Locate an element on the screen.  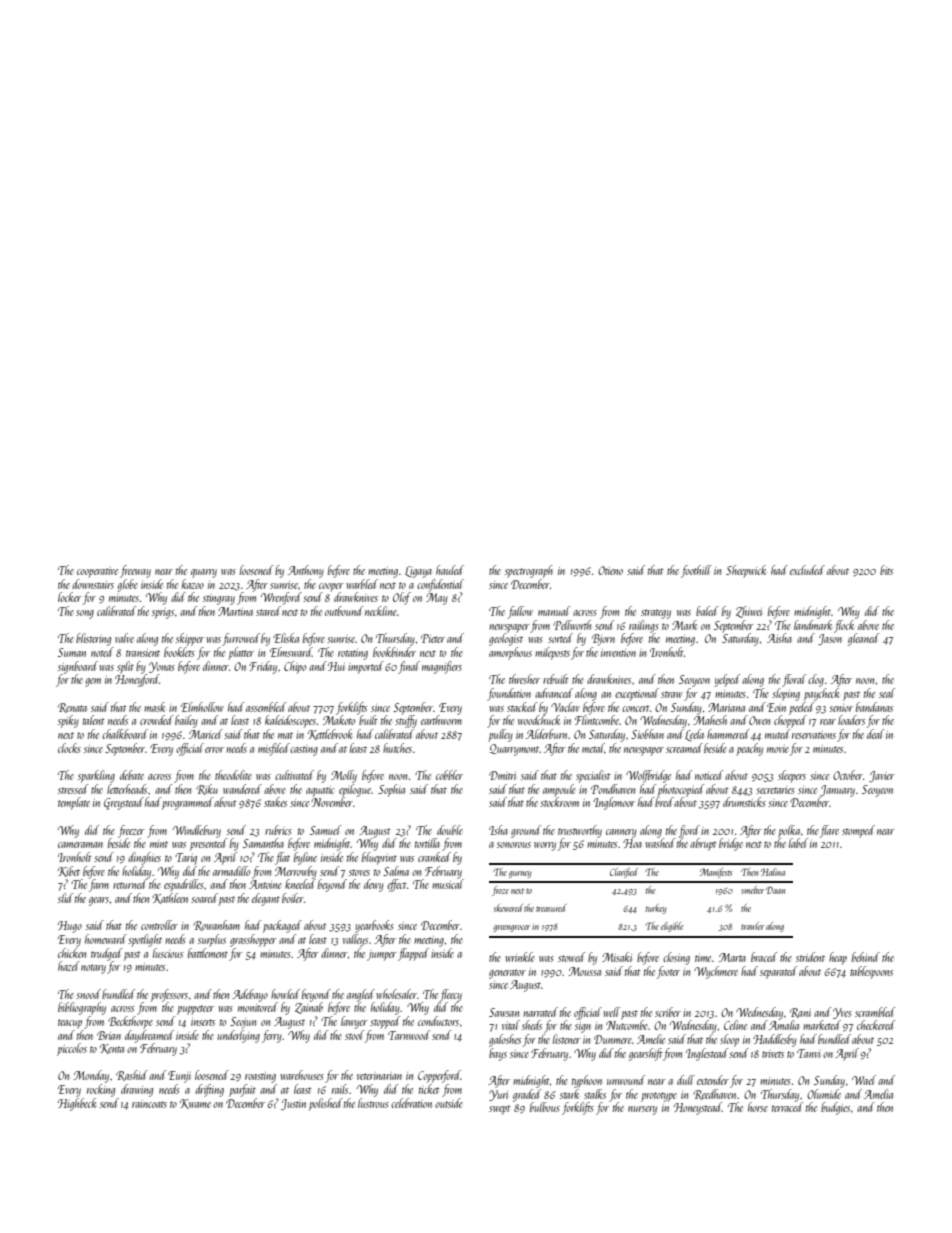
seal is located at coordinates (887, 693).
